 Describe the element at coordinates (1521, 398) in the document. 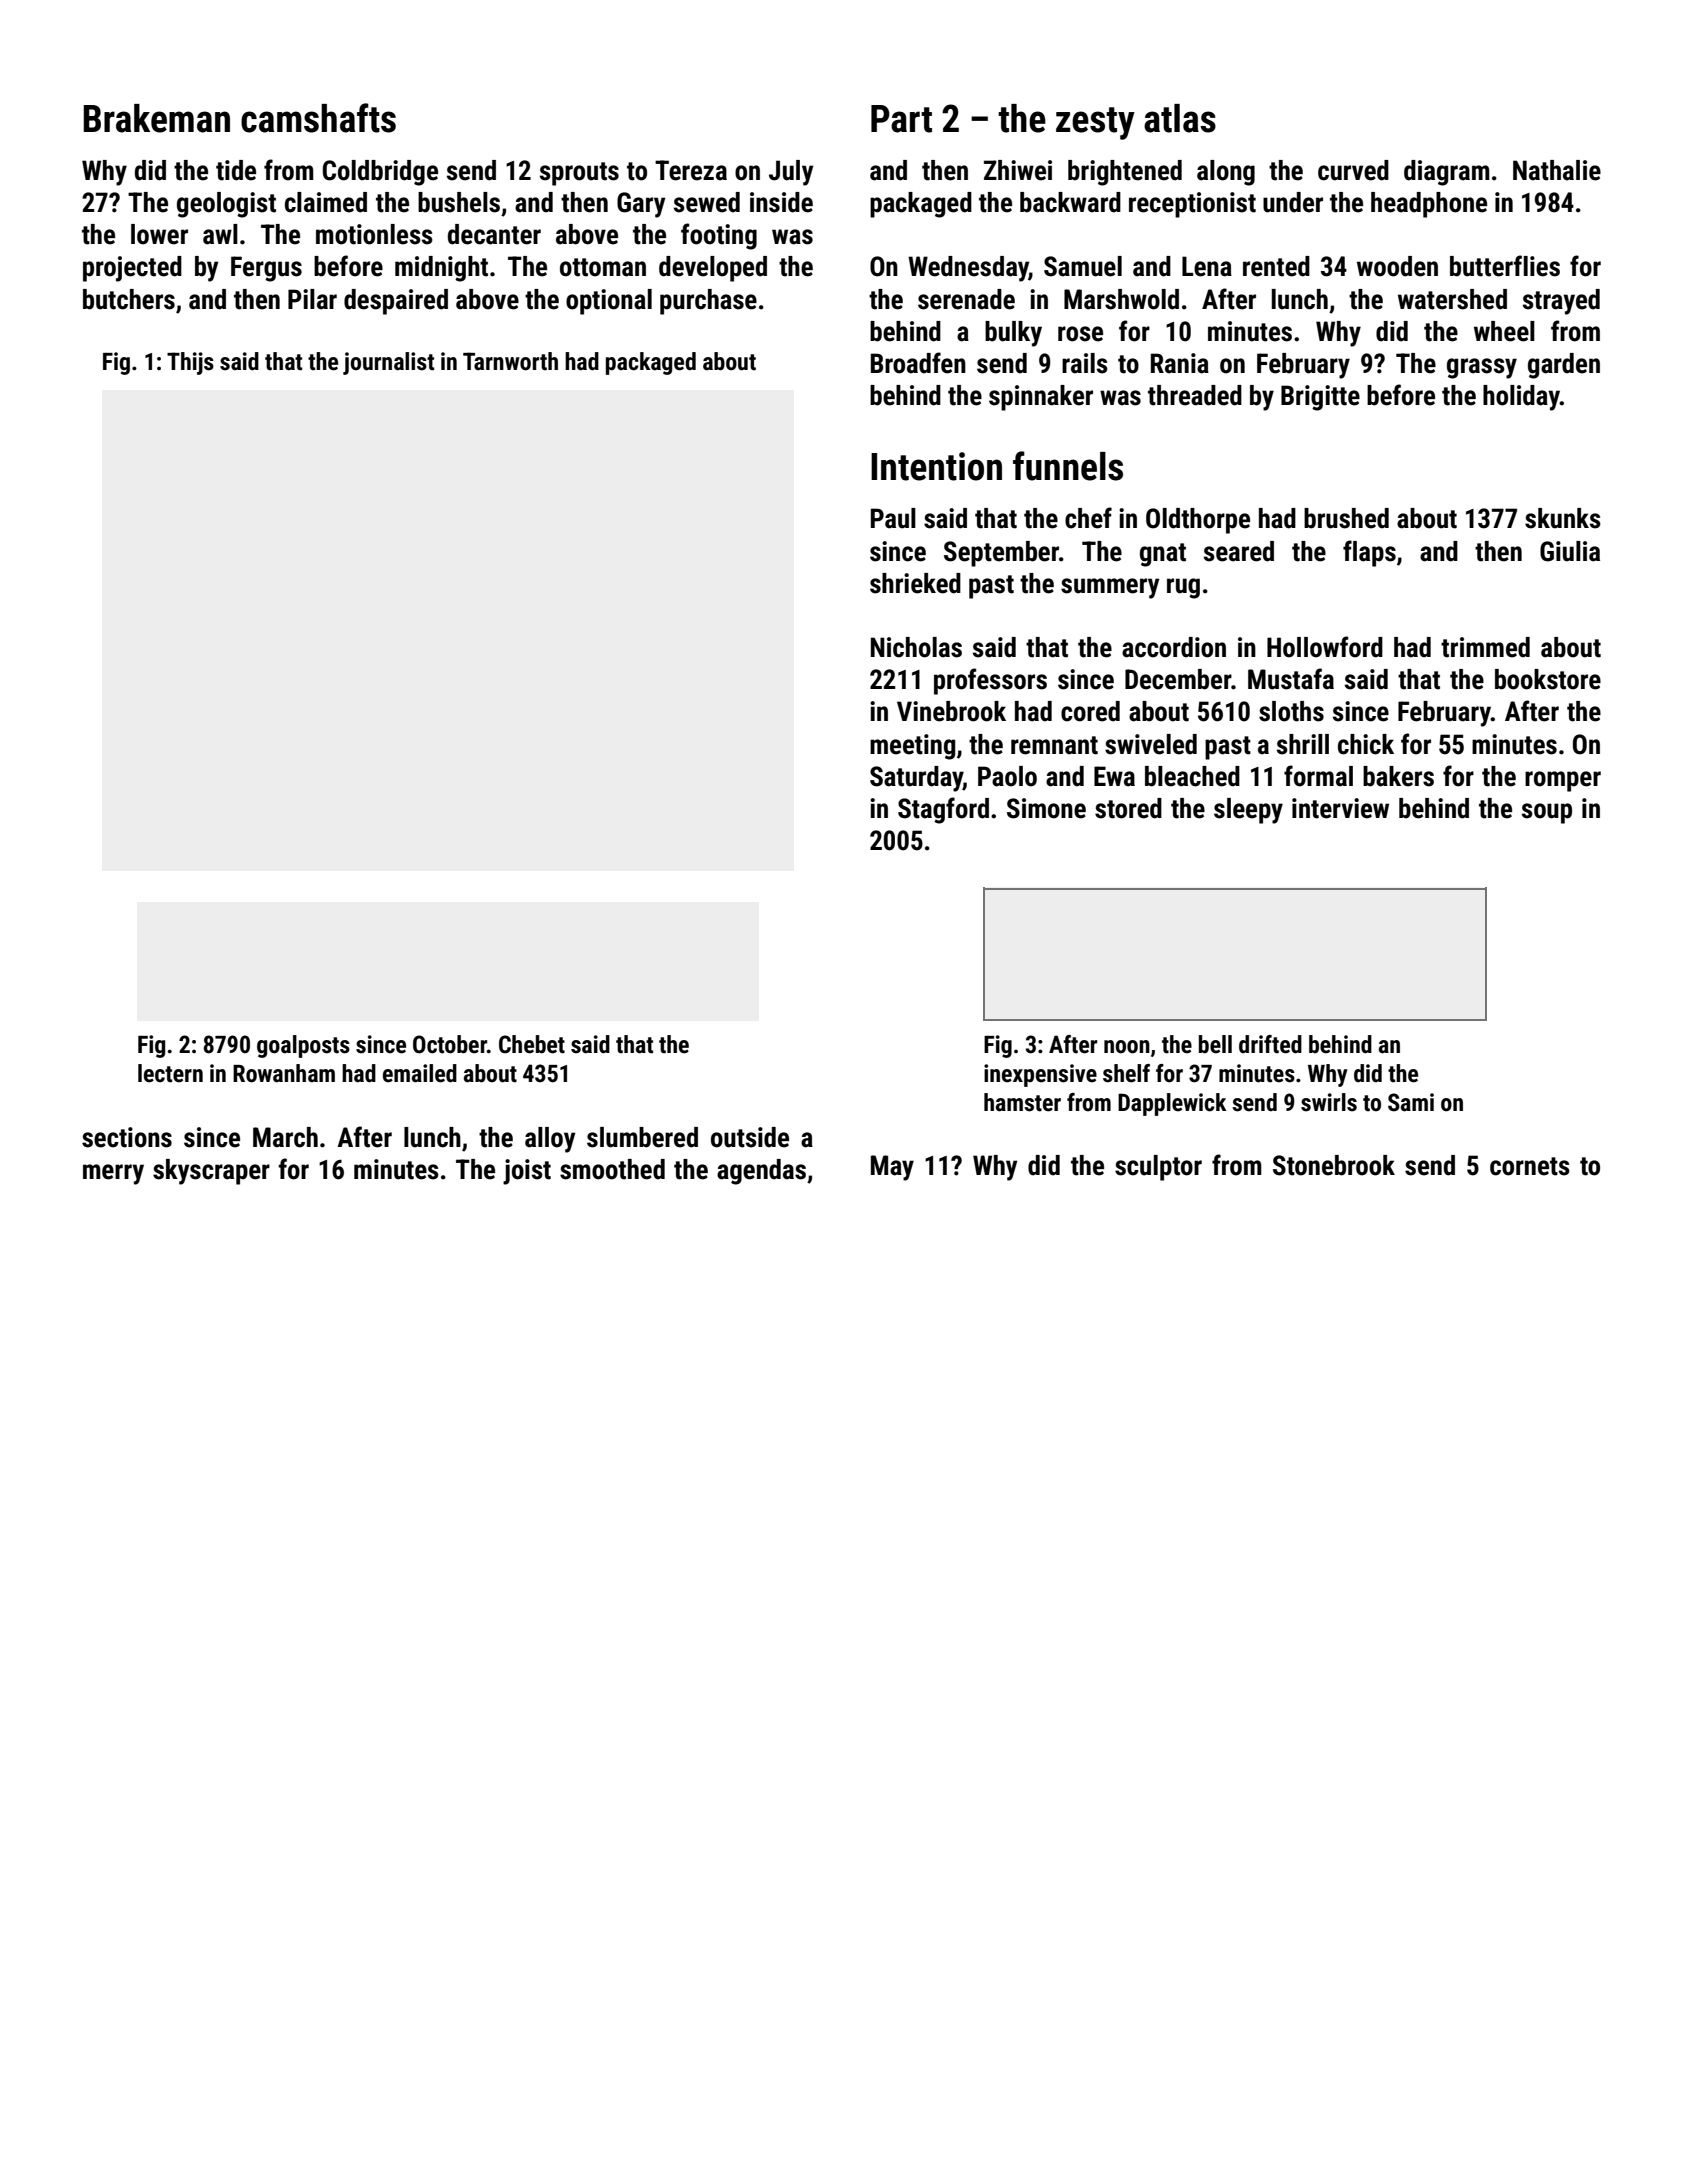

I see `holiday` at that location.
